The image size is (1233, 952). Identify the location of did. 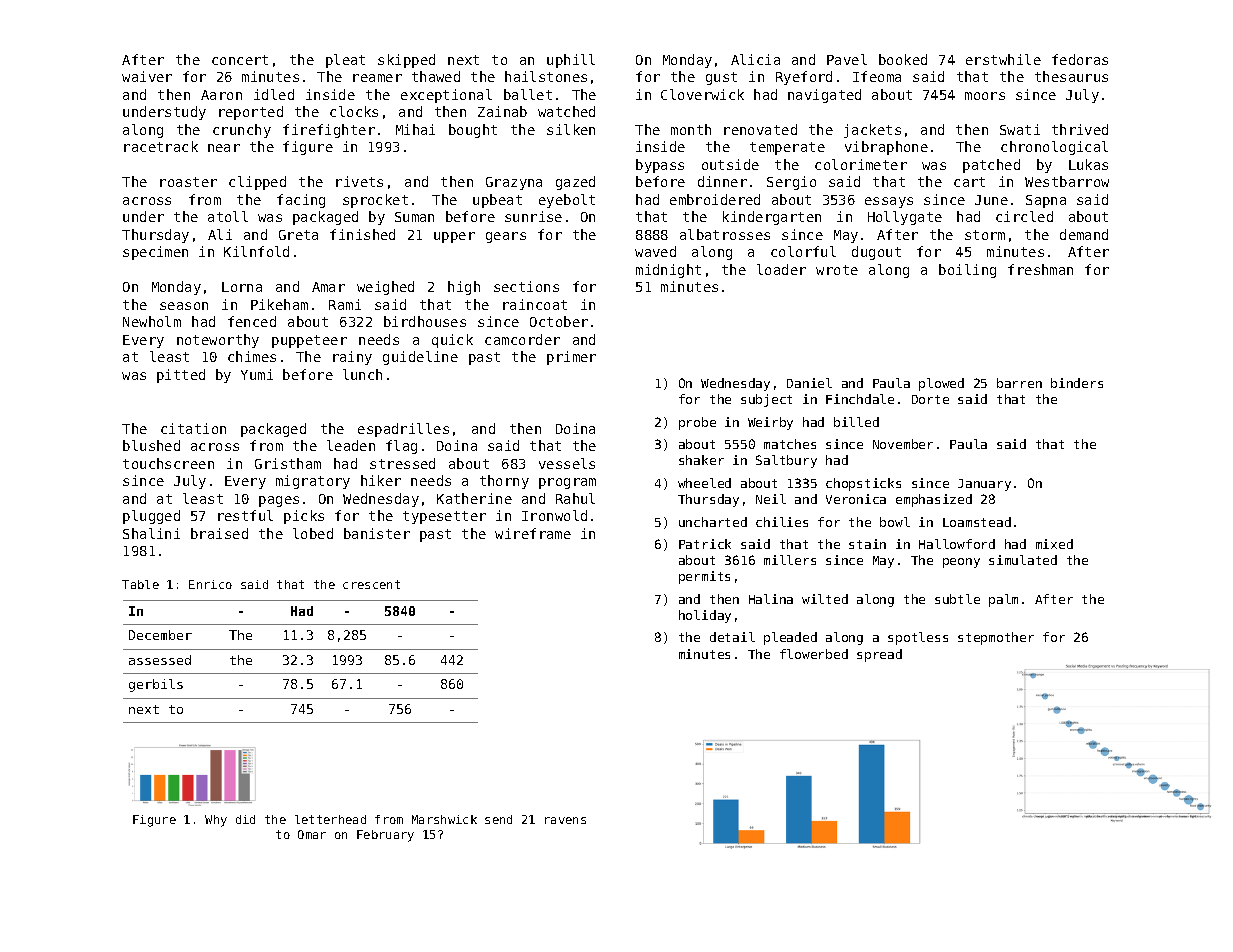
(245, 819).
